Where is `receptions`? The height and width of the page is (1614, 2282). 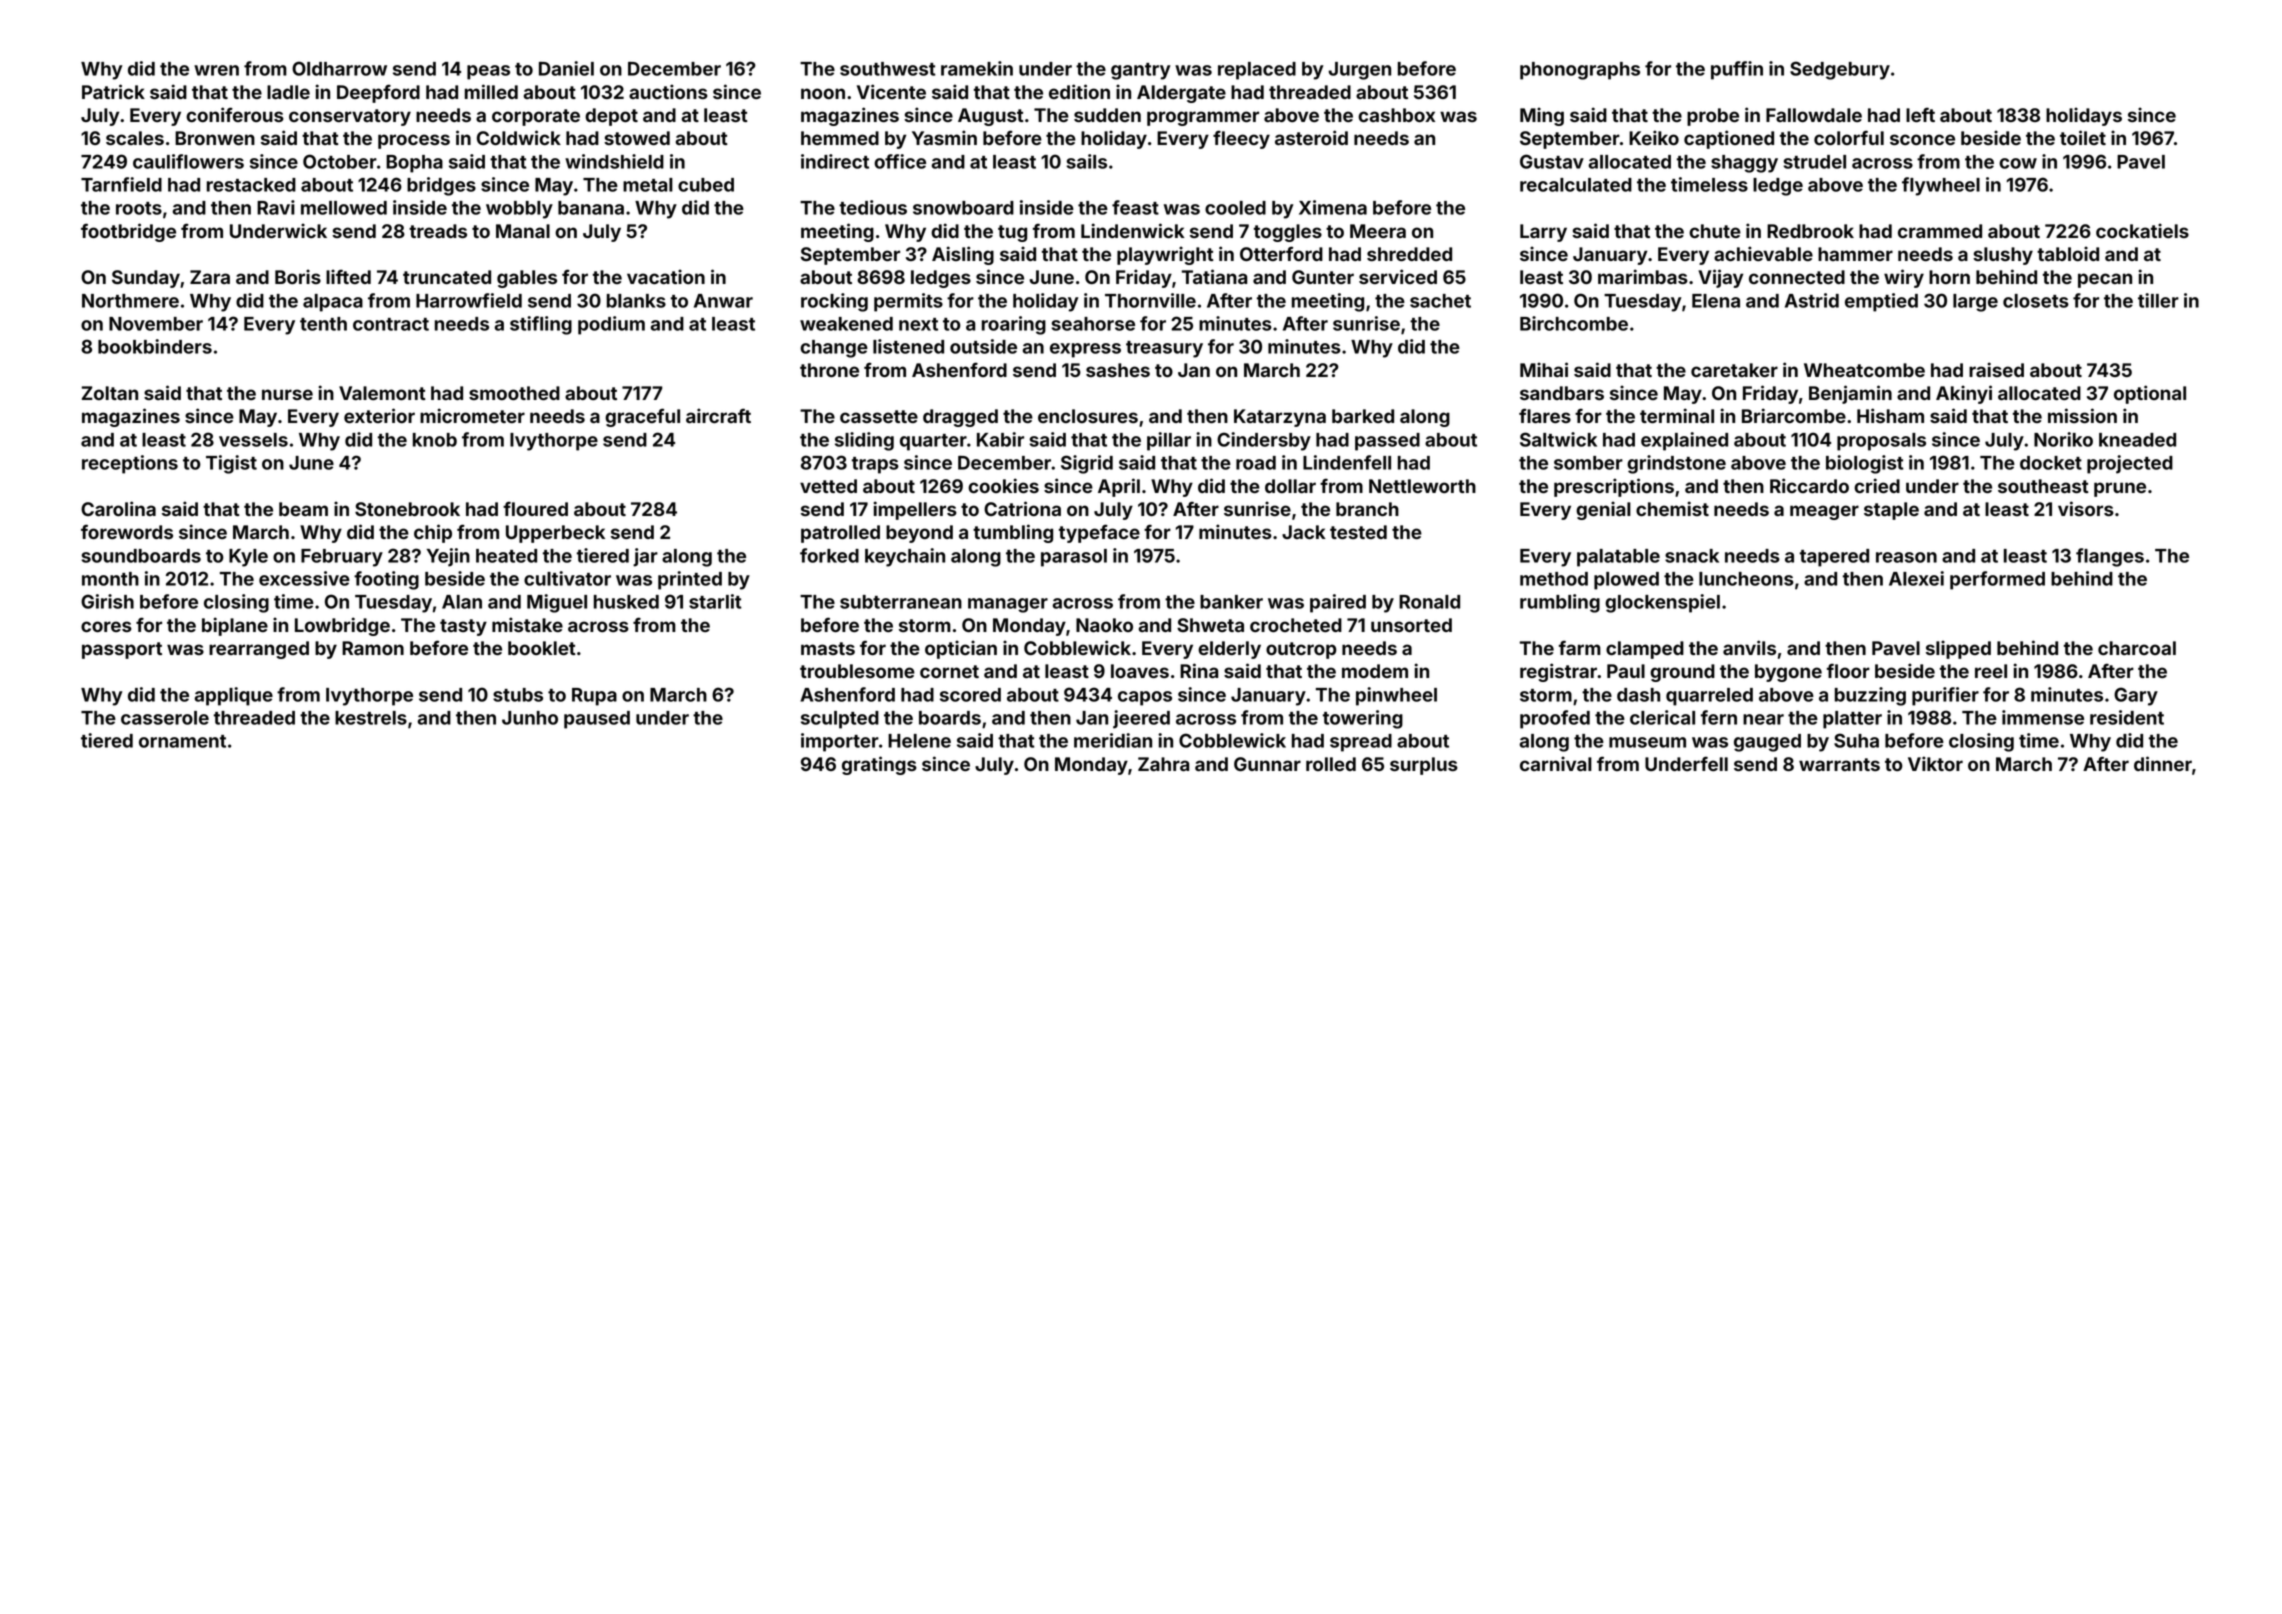
receptions is located at coordinates (130, 464).
